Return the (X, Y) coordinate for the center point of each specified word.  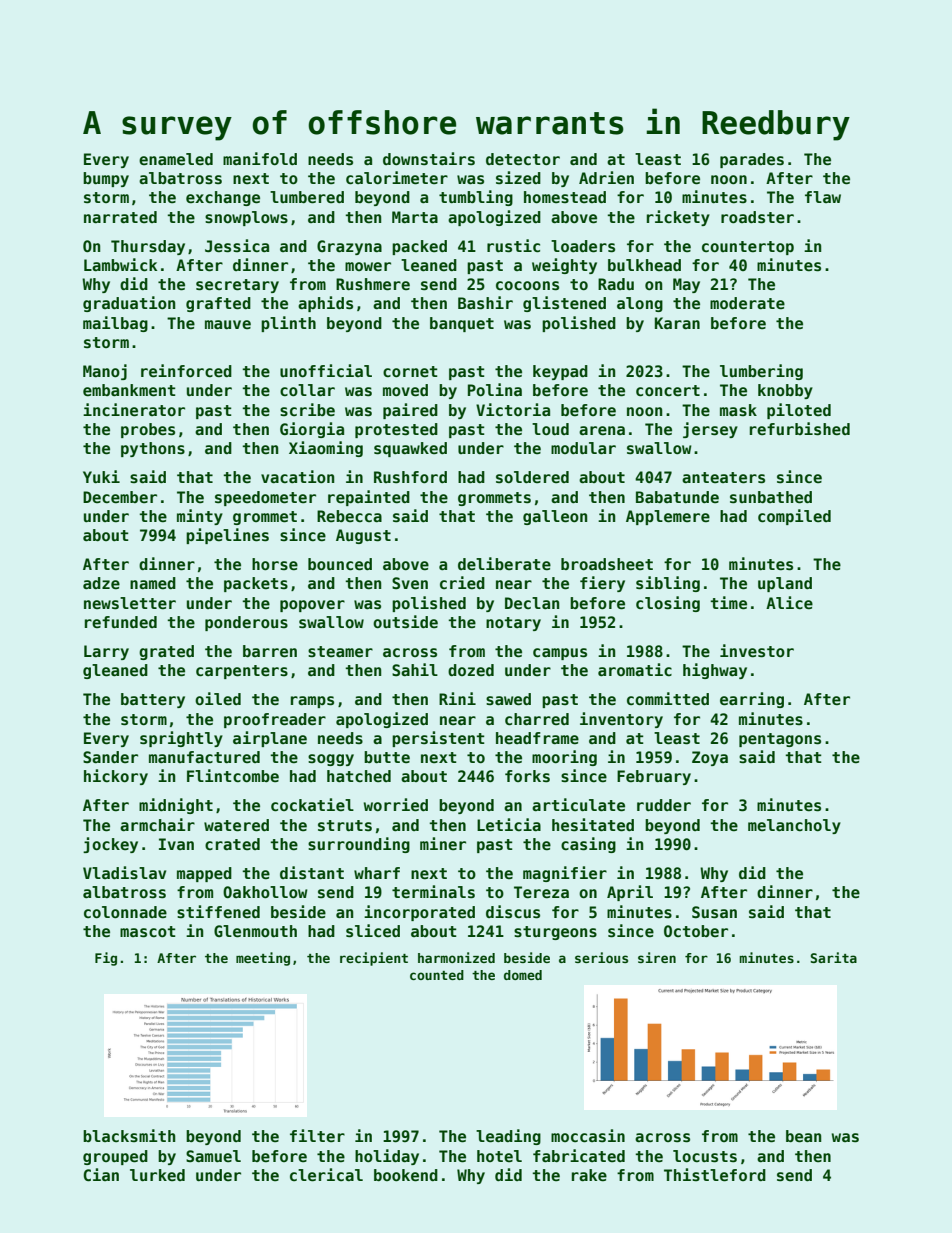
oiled (218, 698)
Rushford (410, 477)
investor (757, 651)
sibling (668, 584)
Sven (410, 583)
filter (317, 1135)
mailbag (115, 324)
